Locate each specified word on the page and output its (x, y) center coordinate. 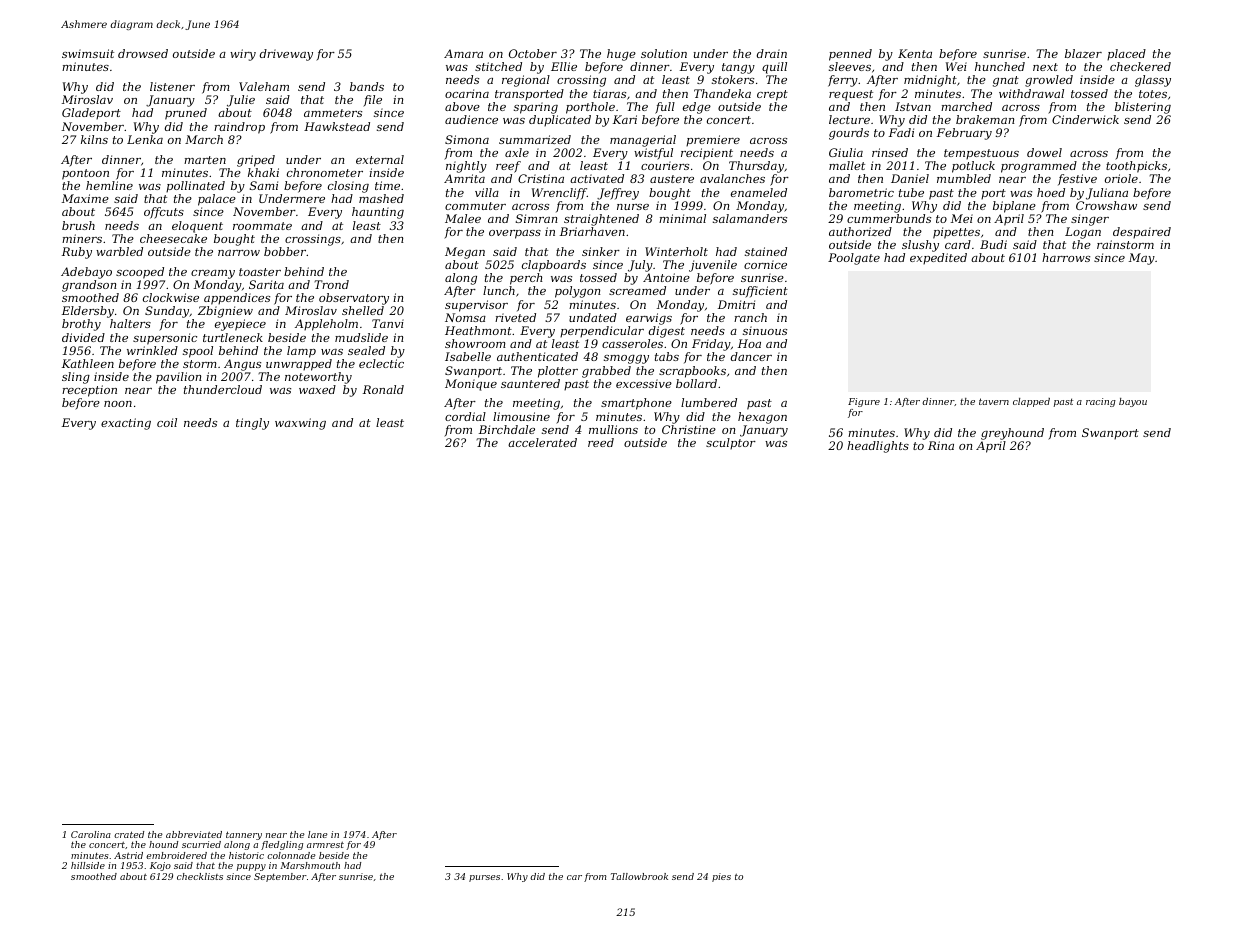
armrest (325, 844)
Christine (689, 429)
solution (664, 53)
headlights (878, 447)
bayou (1133, 402)
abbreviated (194, 834)
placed (1126, 55)
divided (83, 337)
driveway (286, 55)
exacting (126, 424)
